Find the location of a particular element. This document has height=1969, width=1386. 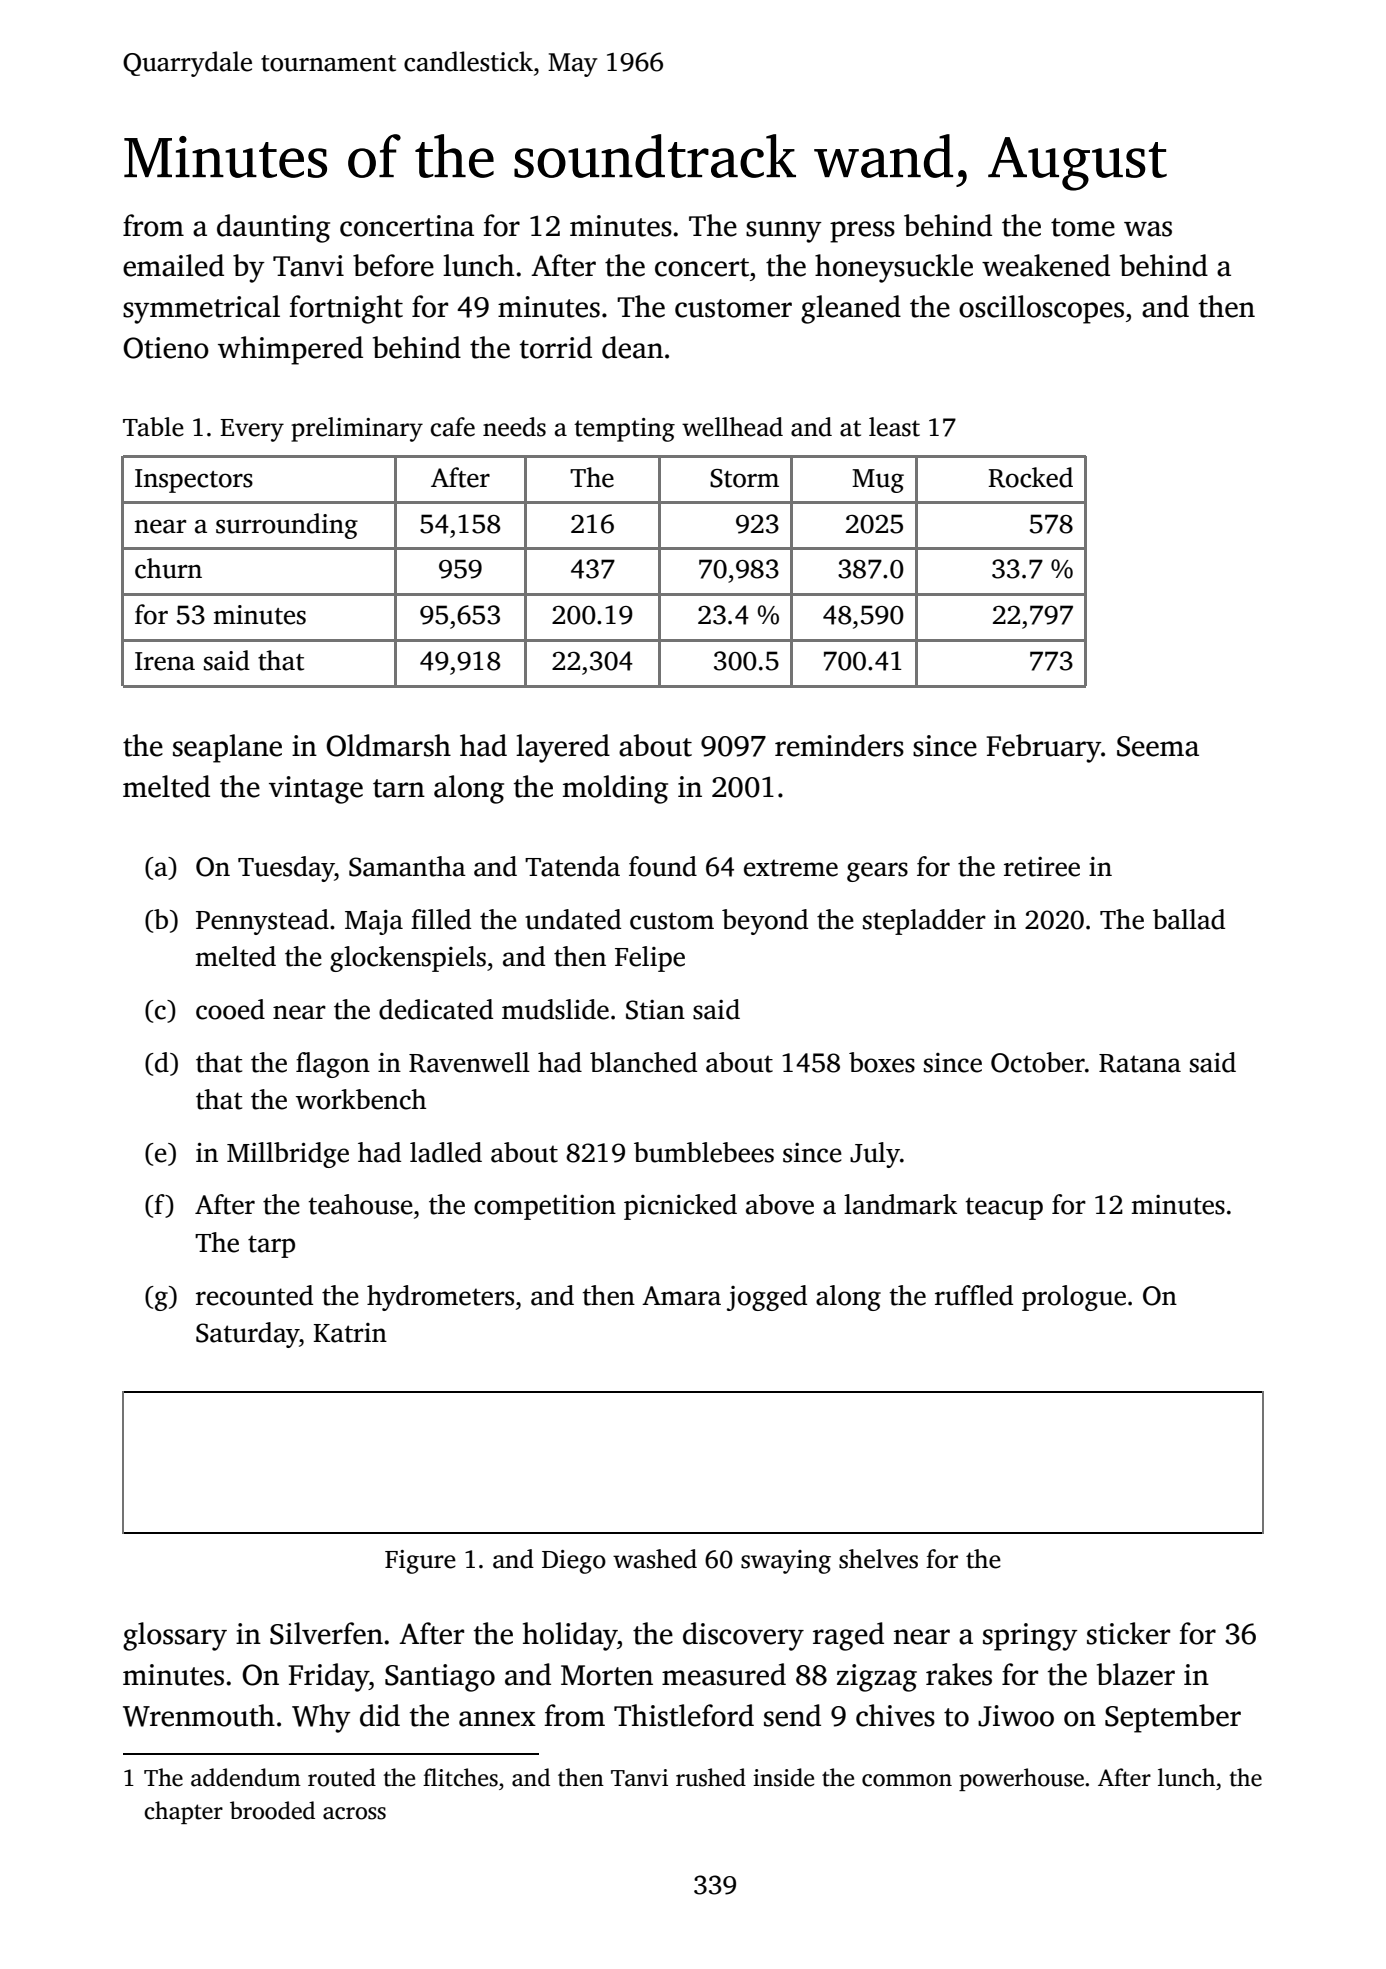

workbench is located at coordinates (361, 1099).
